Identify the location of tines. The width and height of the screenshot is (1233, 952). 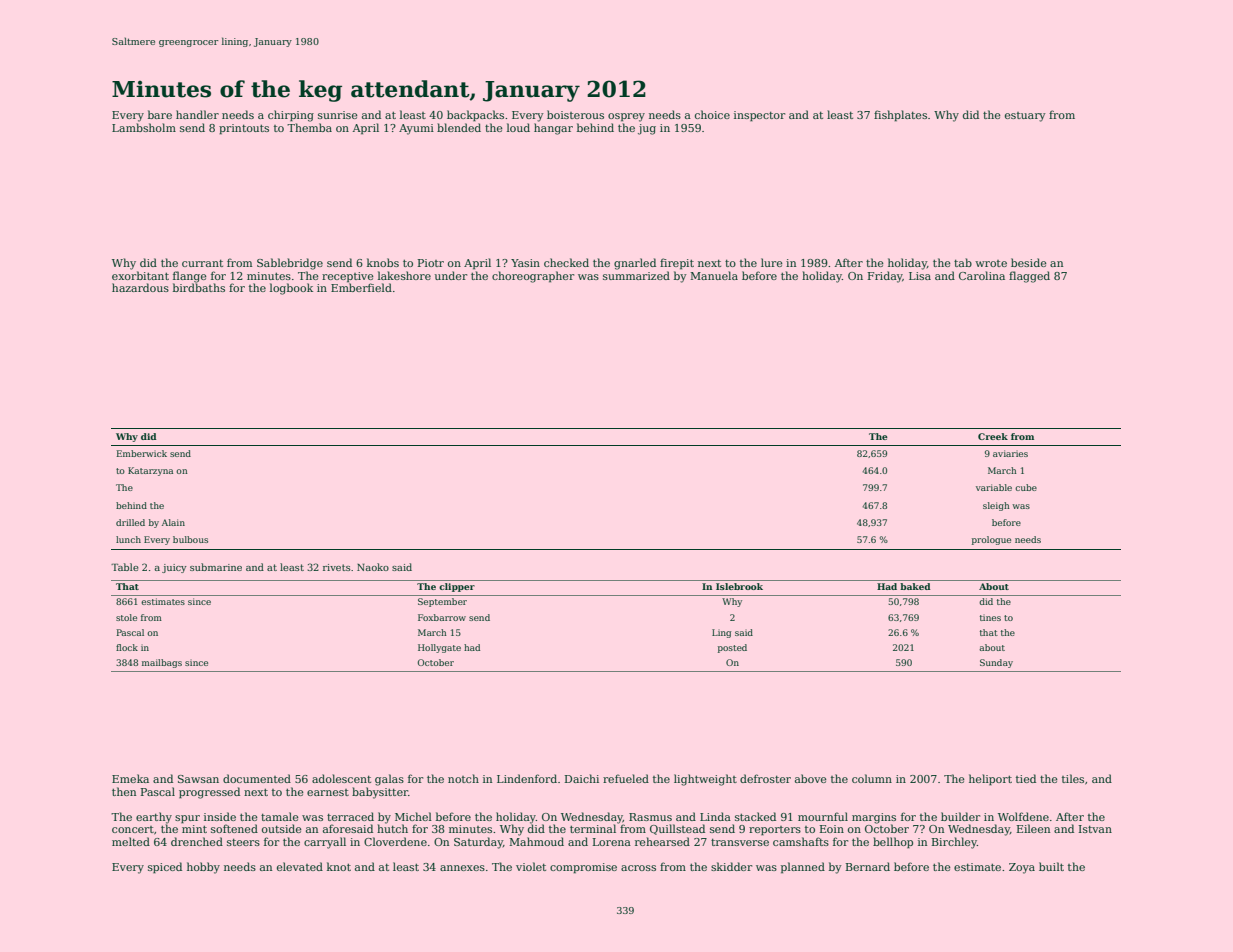
(990, 618).
